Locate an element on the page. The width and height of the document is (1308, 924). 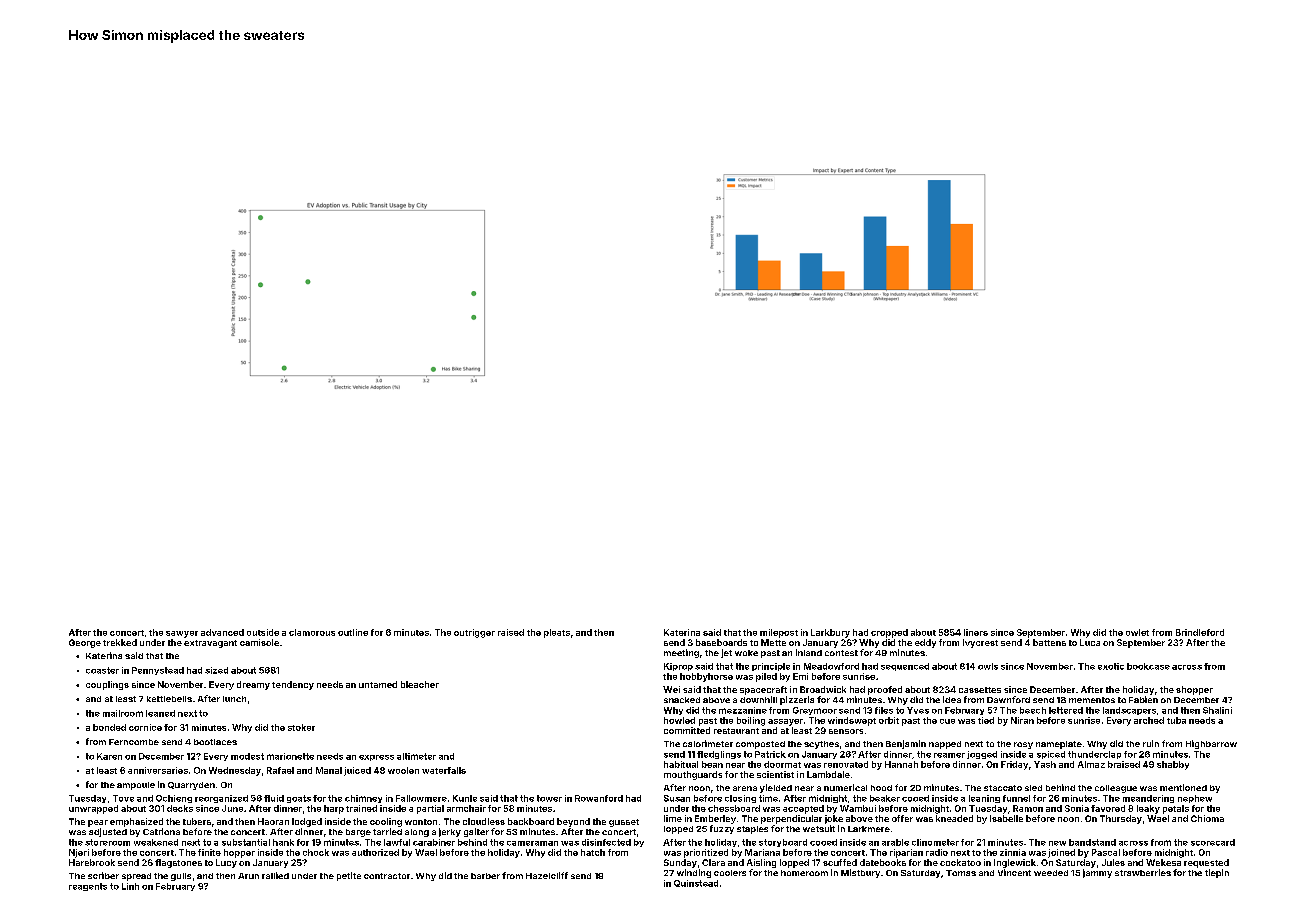
harp is located at coordinates (334, 809).
